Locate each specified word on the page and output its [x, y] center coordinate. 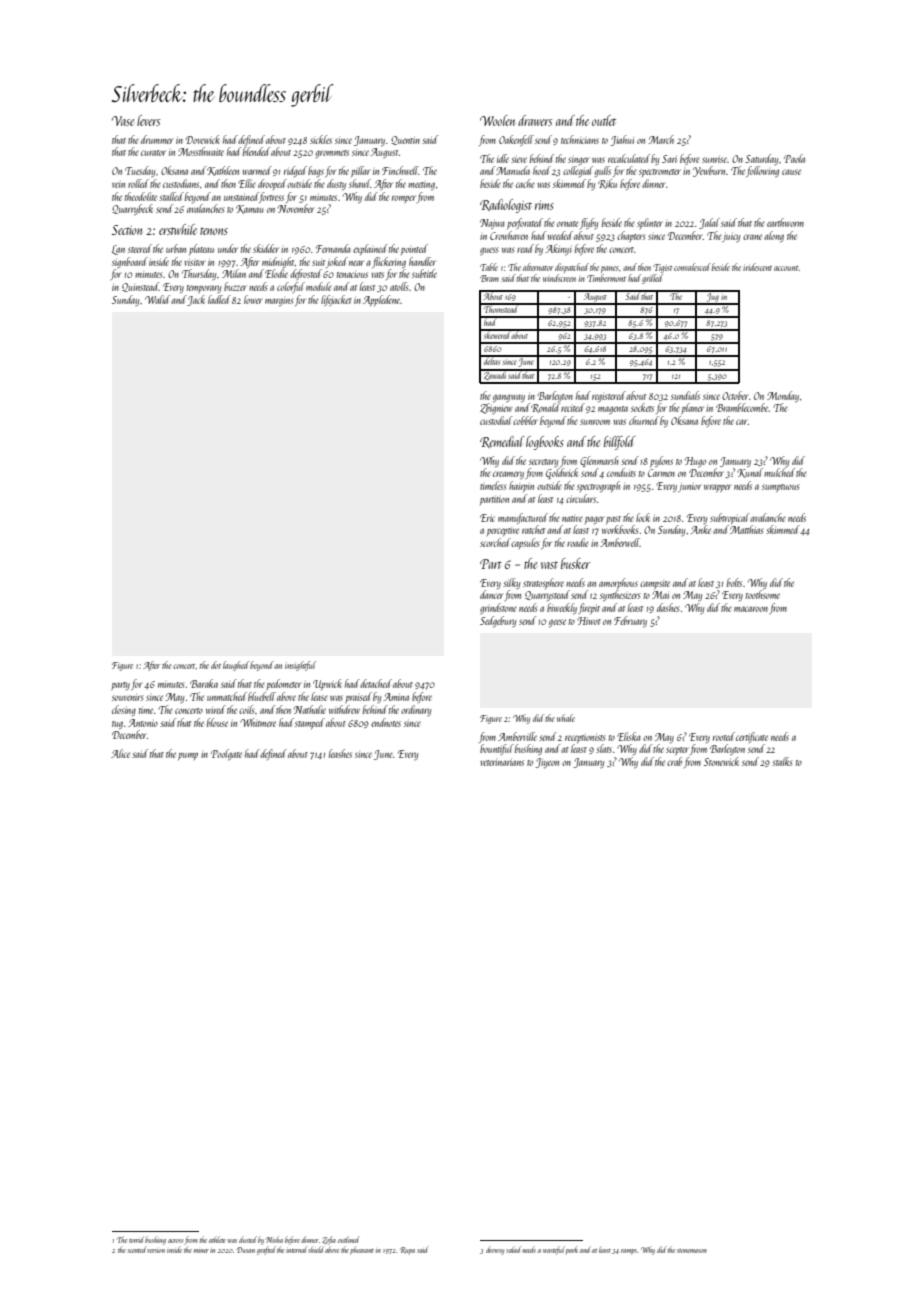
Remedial [502, 442]
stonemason [692, 1251]
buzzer [235, 286]
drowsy [495, 1250]
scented [137, 1249]
